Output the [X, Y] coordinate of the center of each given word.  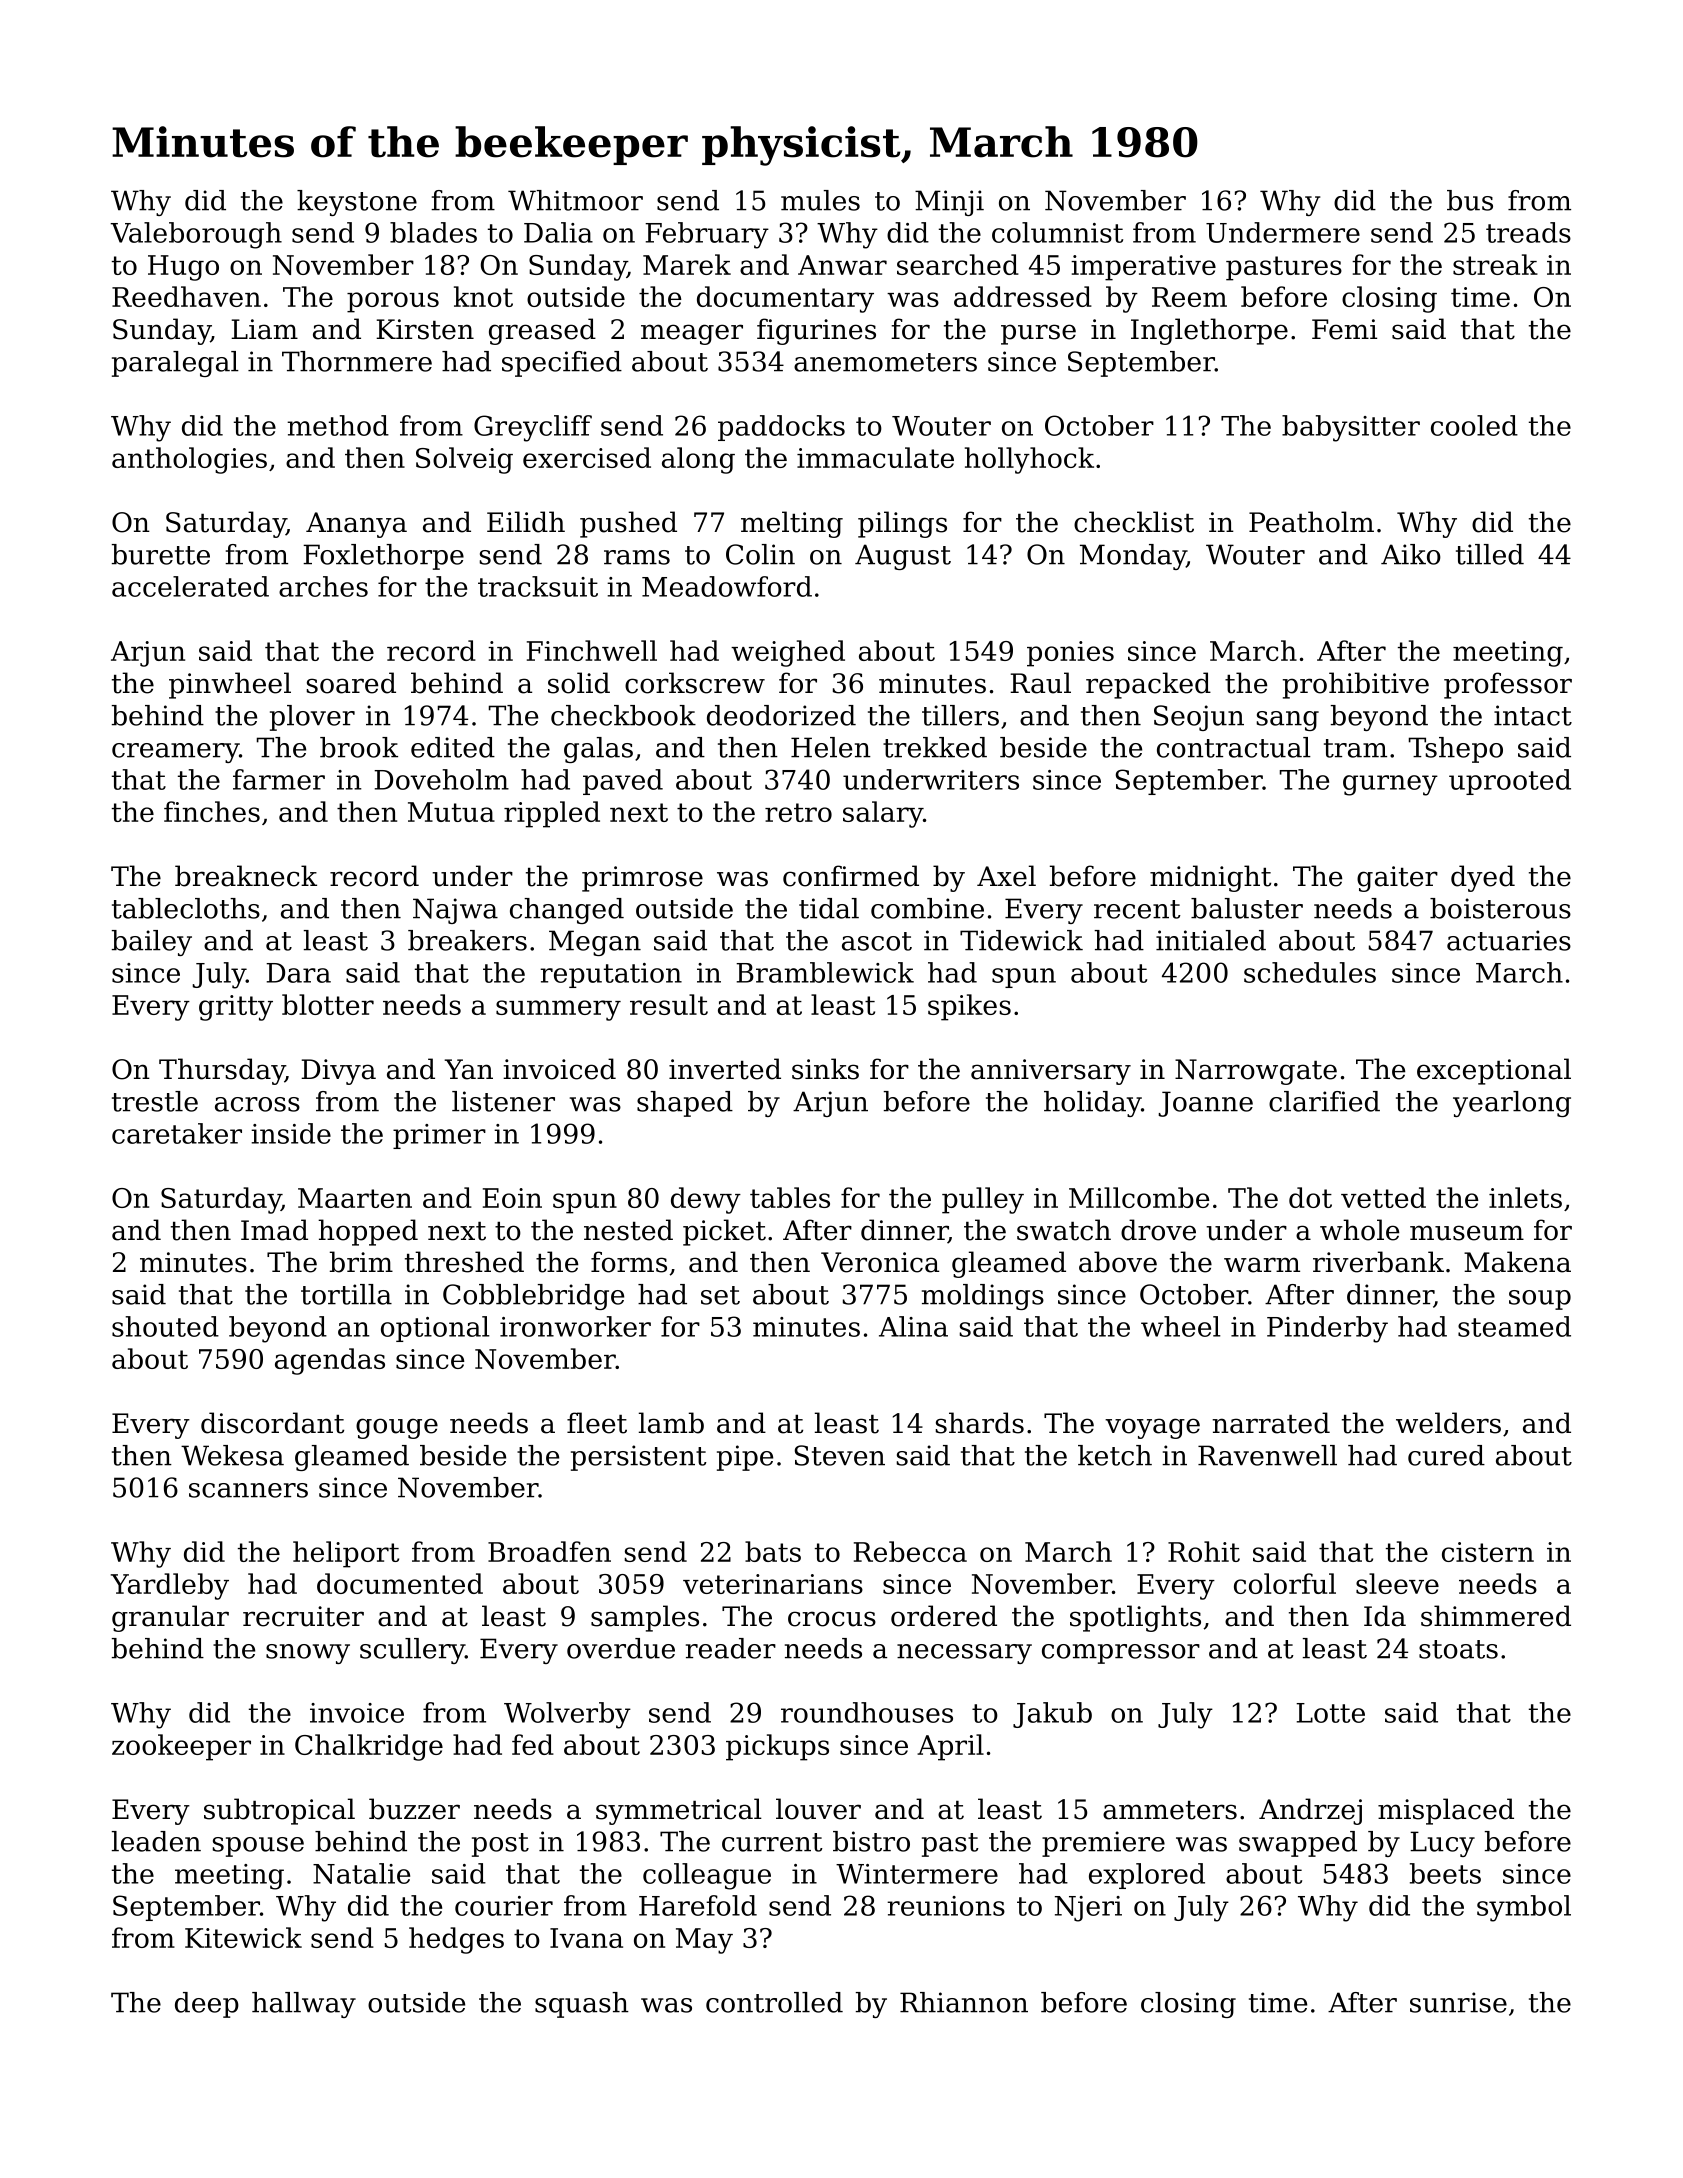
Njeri [1088, 1909]
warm [1262, 1265]
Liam [264, 329]
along [698, 460]
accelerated [190, 586]
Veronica [880, 1262]
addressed [1023, 296]
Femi [1344, 329]
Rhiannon [964, 2002]
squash [582, 2005]
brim [361, 1262]
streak [1495, 264]
